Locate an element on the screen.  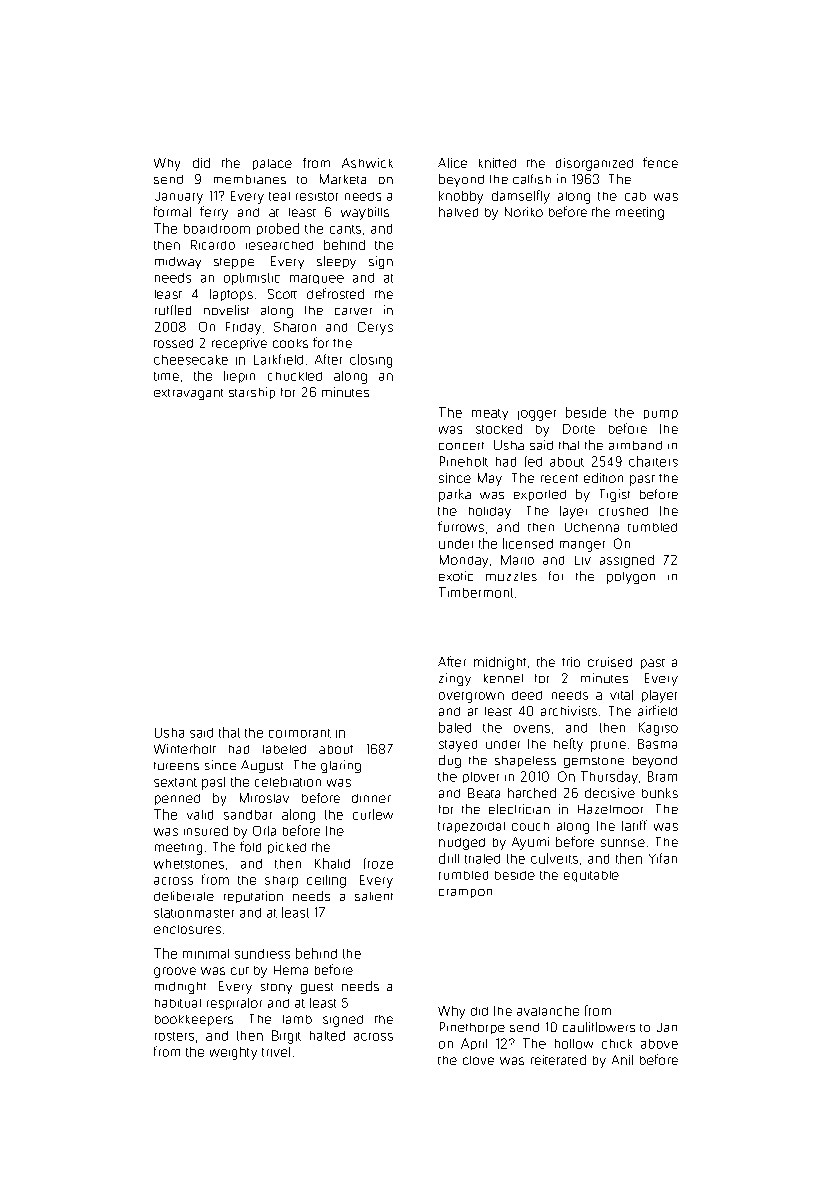
Winterholt is located at coordinates (185, 749).
